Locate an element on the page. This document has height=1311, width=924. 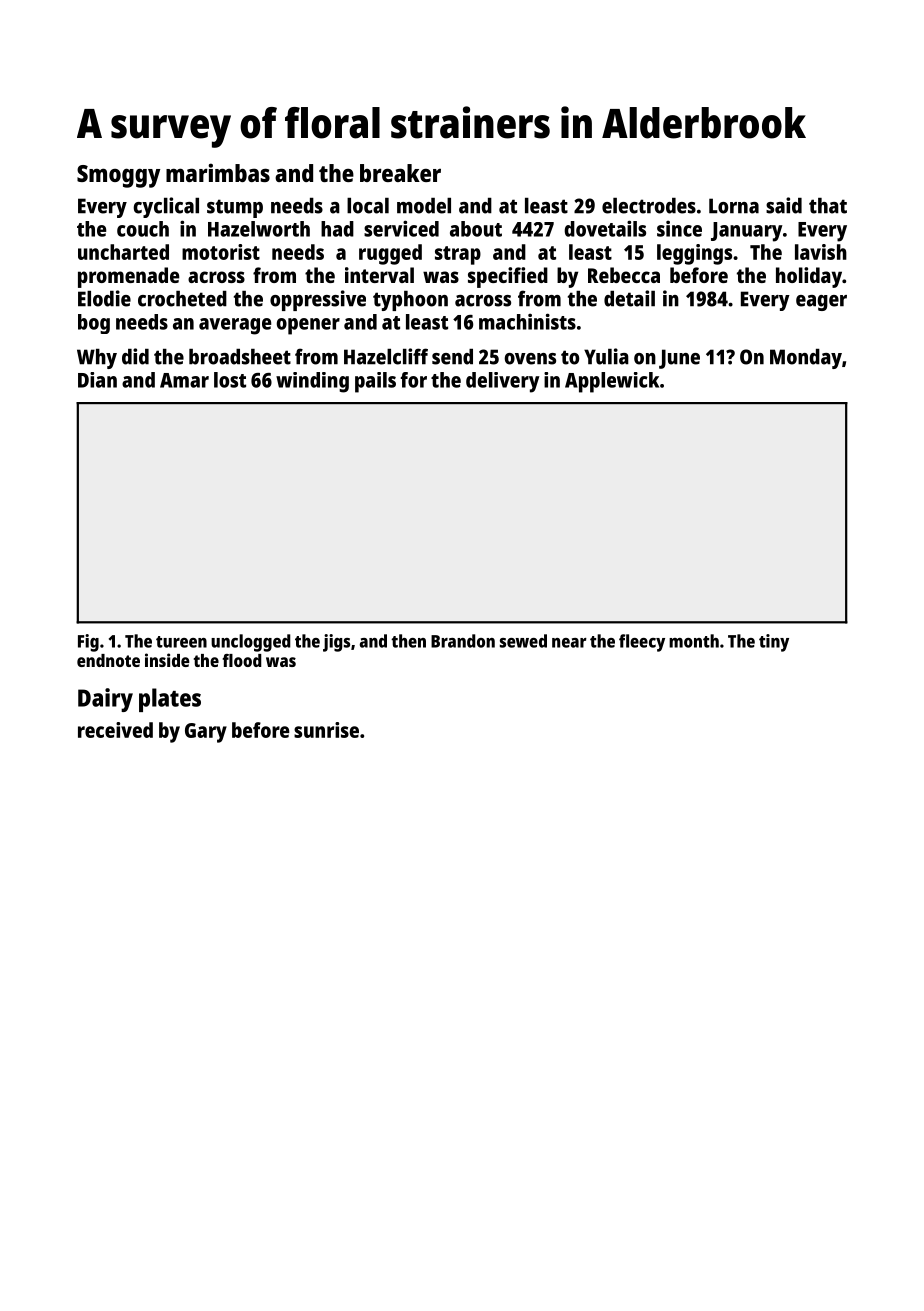
Applewick is located at coordinates (612, 382).
